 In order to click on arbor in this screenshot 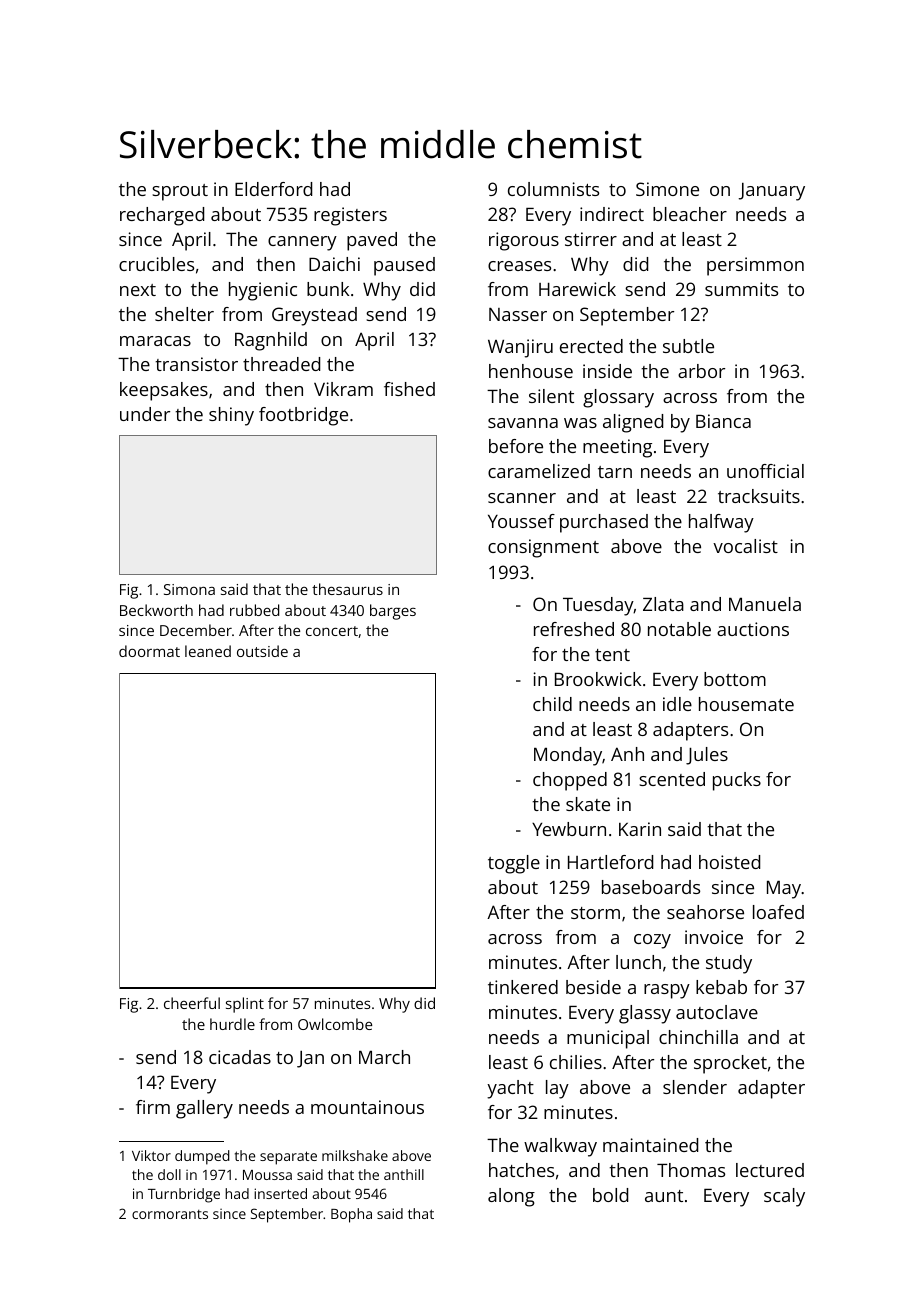, I will do `click(701, 371)`.
